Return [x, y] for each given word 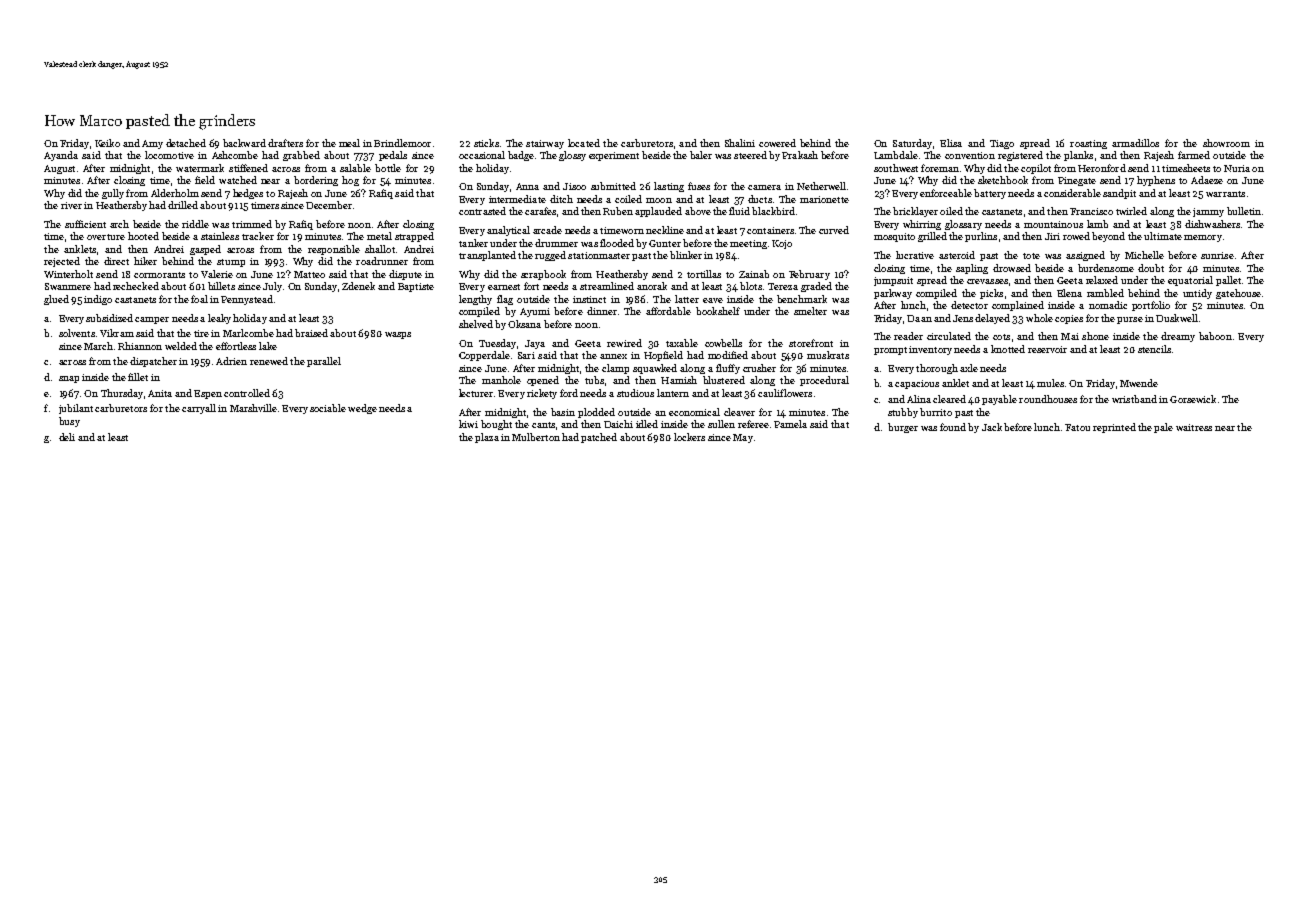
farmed [1194, 155]
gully [113, 194]
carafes [540, 211]
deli [67, 437]
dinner [602, 311]
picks [991, 294]
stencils [1154, 349]
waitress [1194, 427]
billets [221, 286]
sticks [486, 143]
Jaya [535, 344]
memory [1203, 238]
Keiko [107, 143]
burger [903, 428]
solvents [77, 333]
